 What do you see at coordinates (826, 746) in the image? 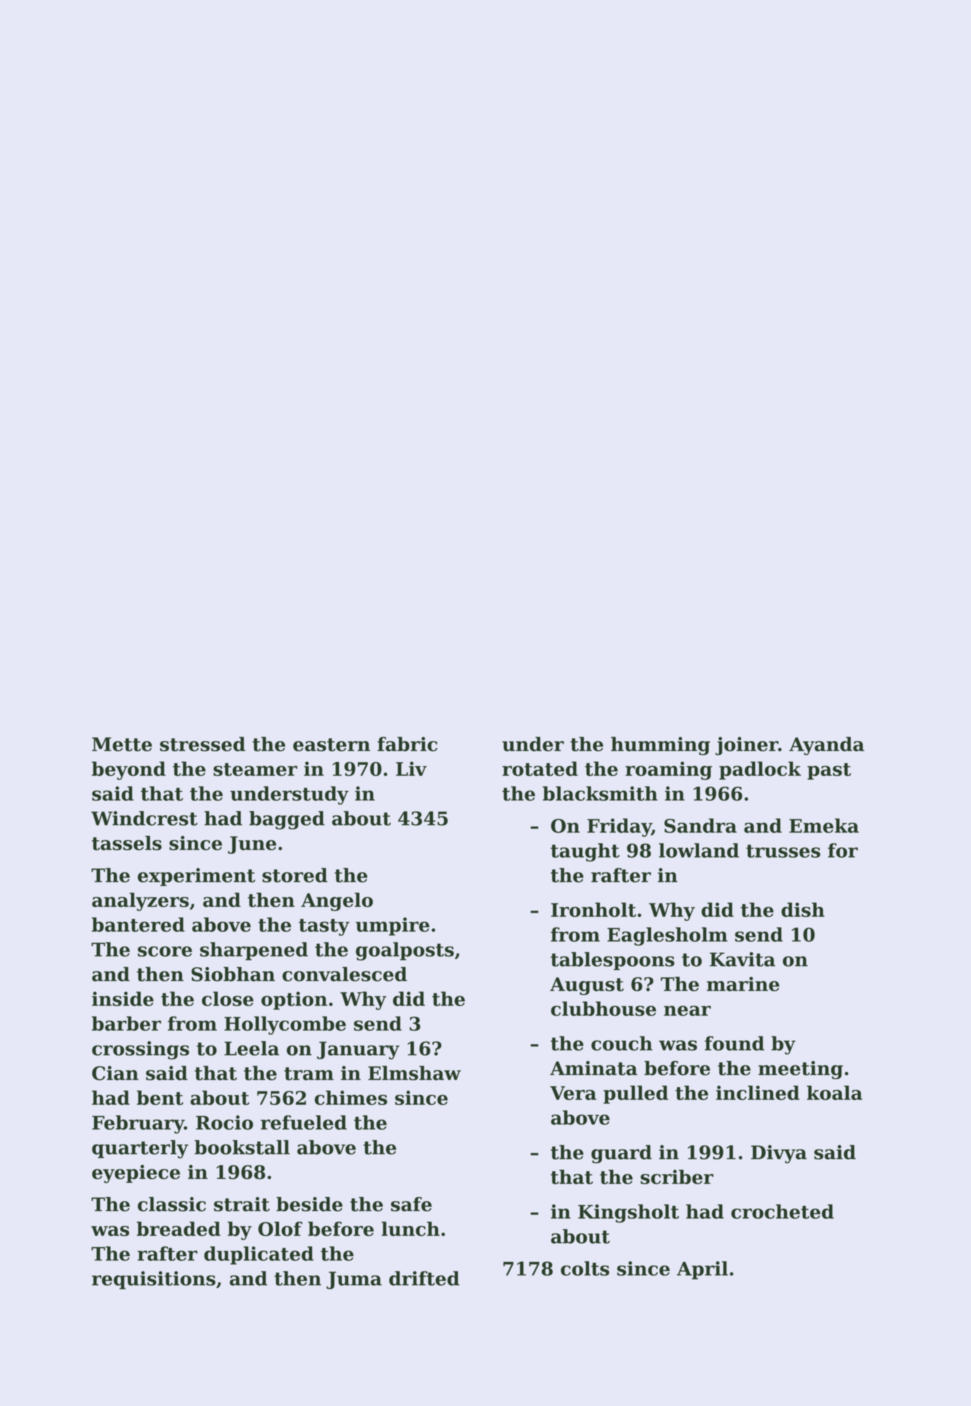
I see `Ayanda` at bounding box center [826, 746].
